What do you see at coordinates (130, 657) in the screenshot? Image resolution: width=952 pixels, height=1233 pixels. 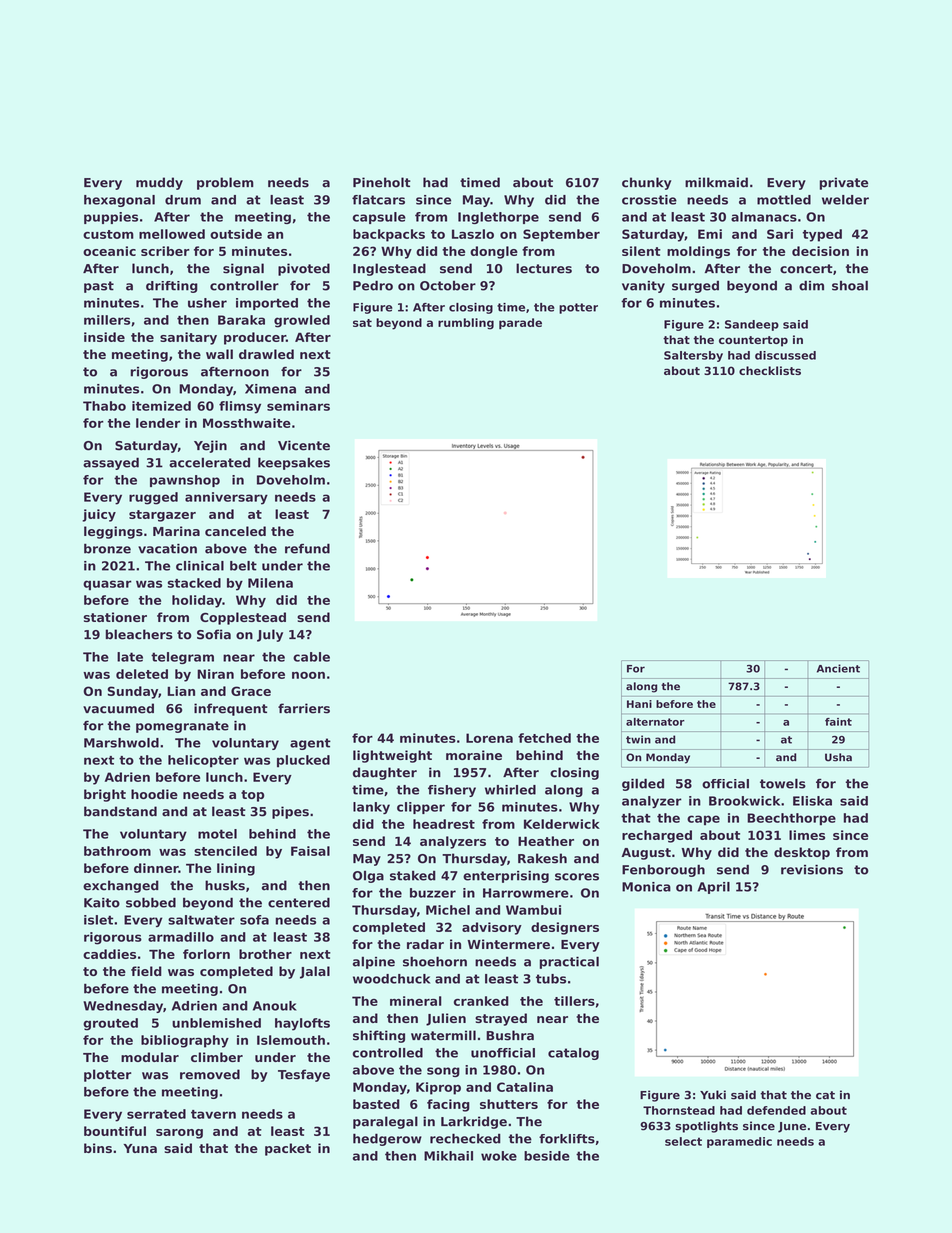 I see `late` at bounding box center [130, 657].
